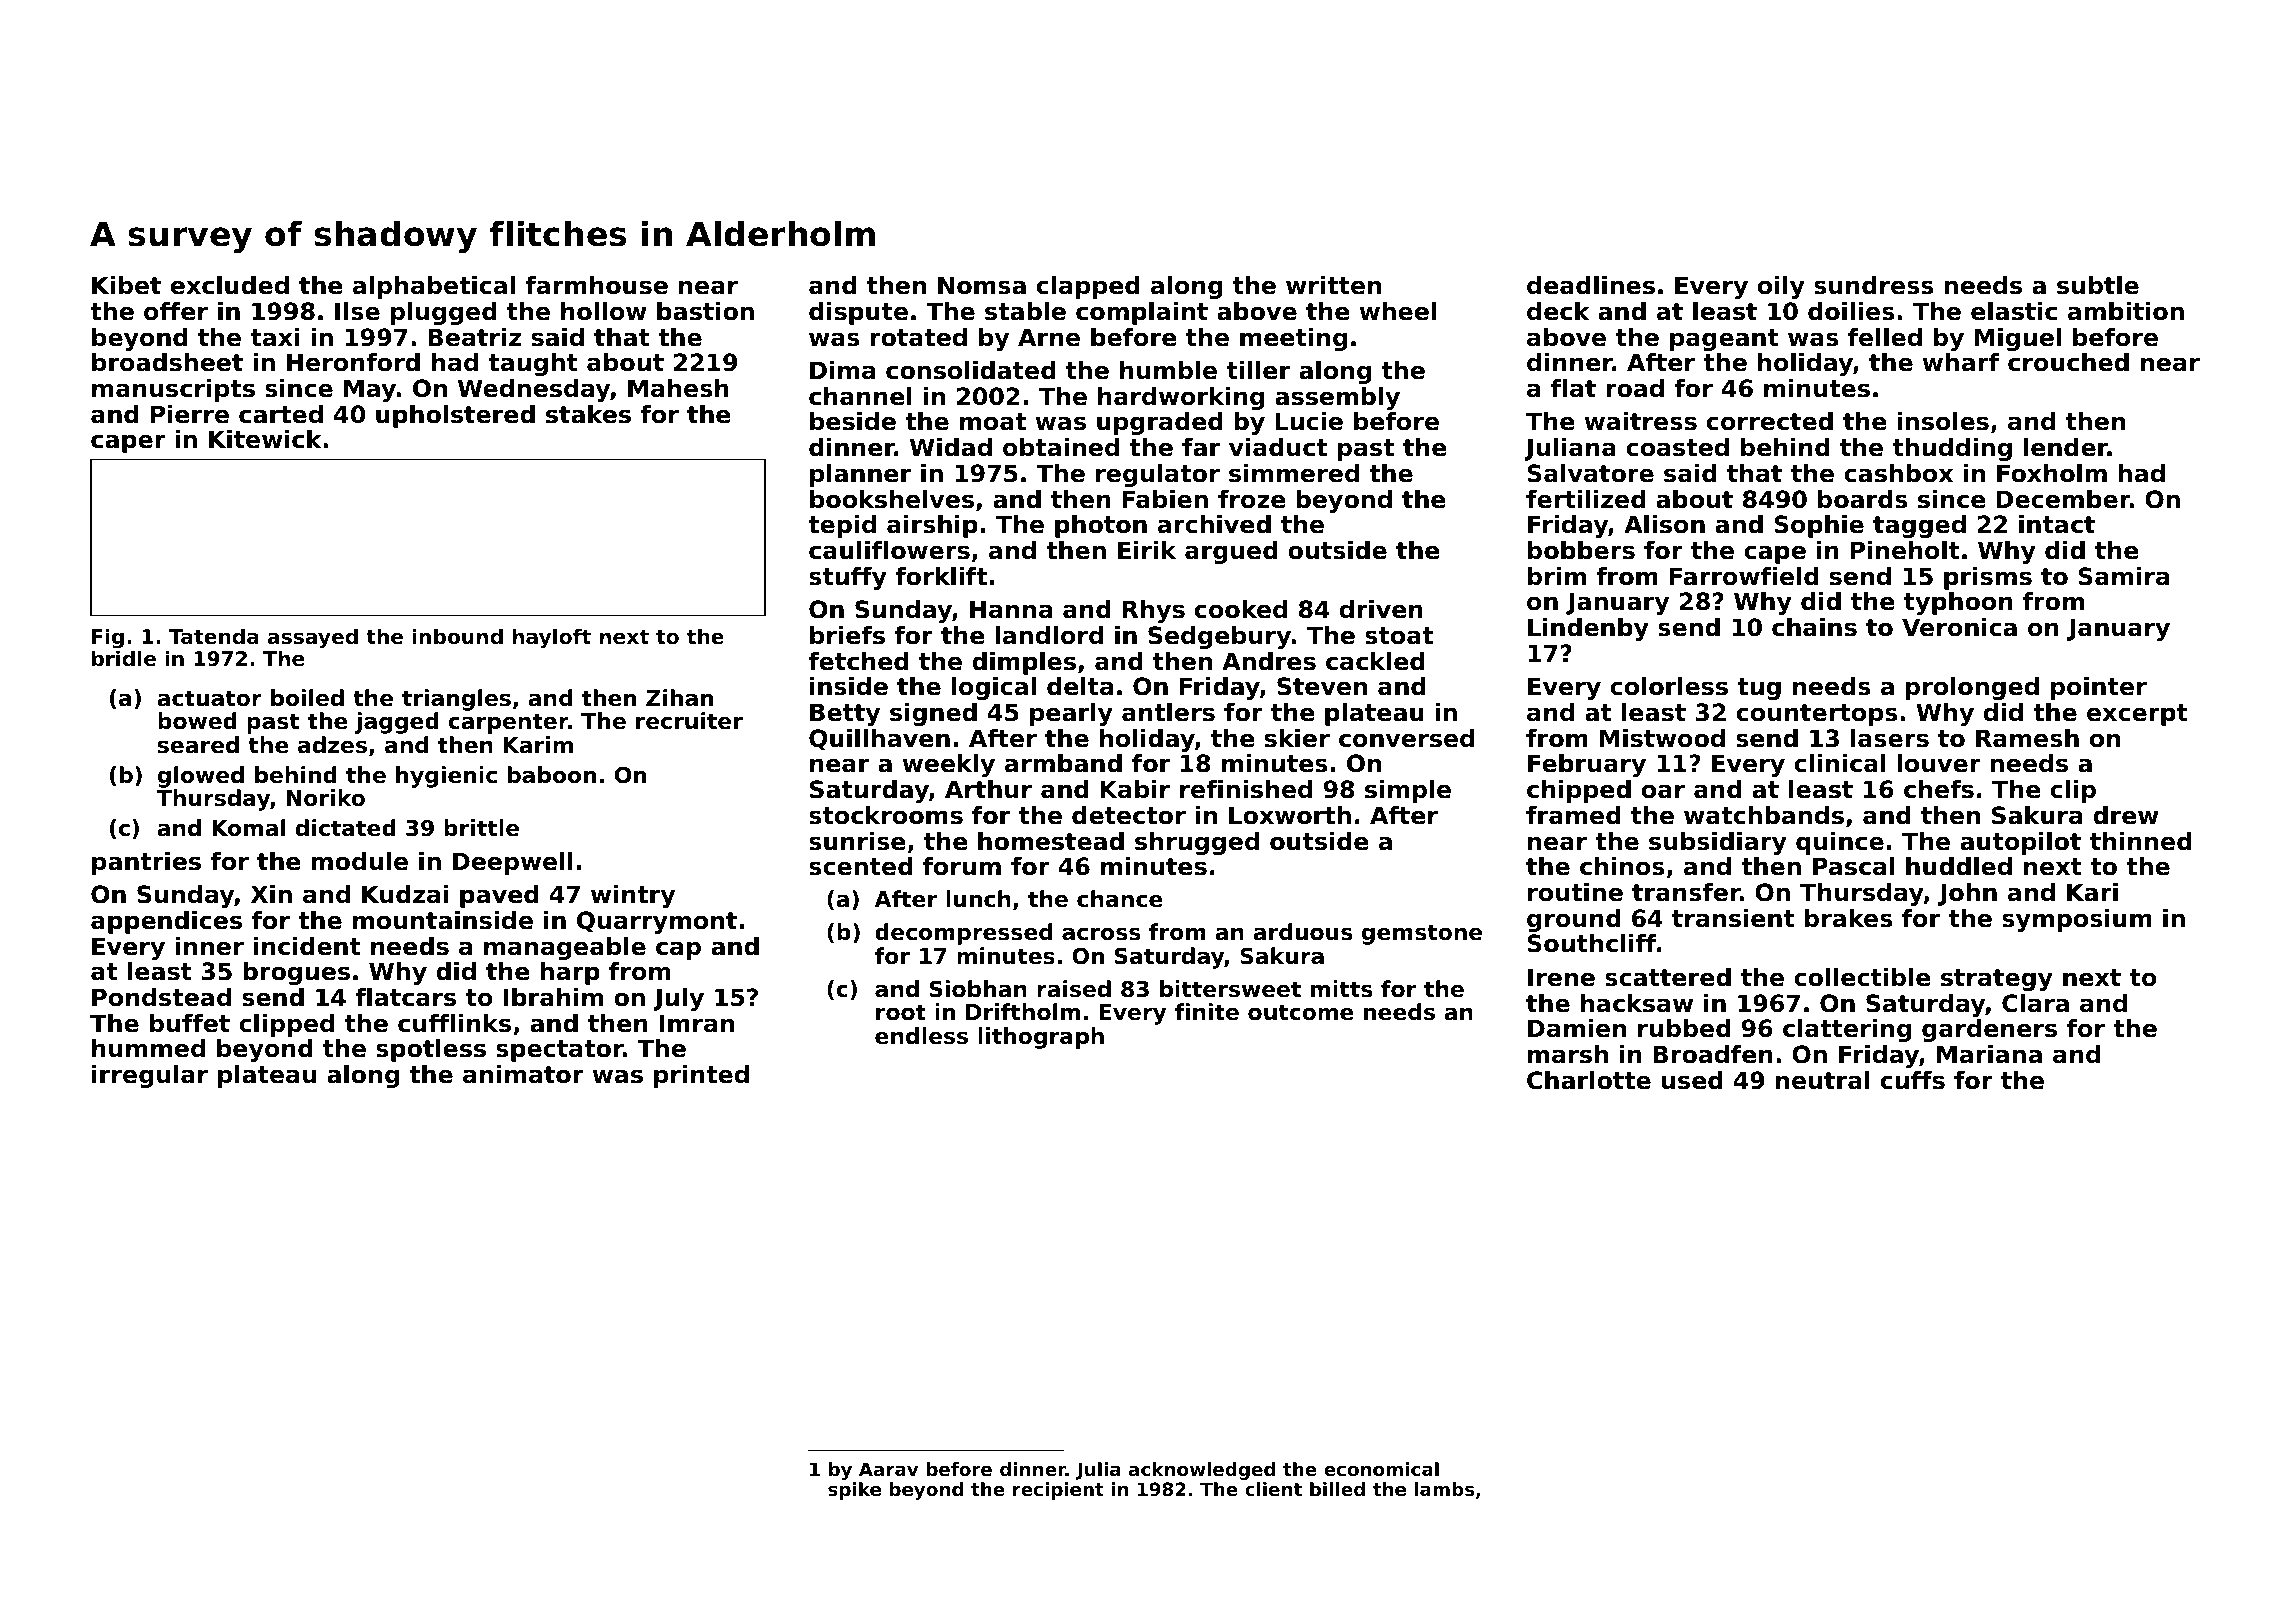  What do you see at coordinates (150, 1076) in the screenshot?
I see `irregular` at bounding box center [150, 1076].
